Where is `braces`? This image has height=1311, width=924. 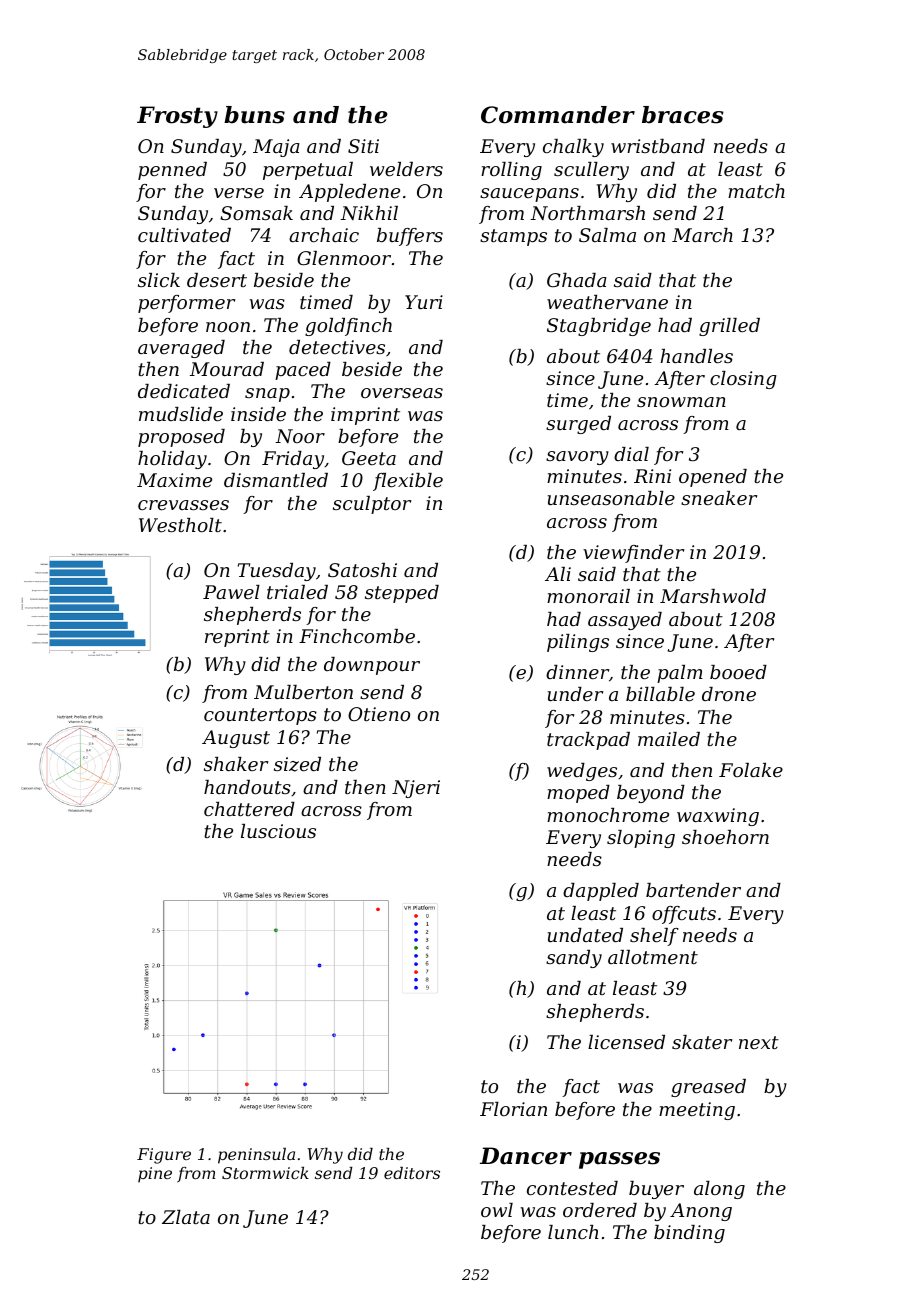 braces is located at coordinates (683, 115).
